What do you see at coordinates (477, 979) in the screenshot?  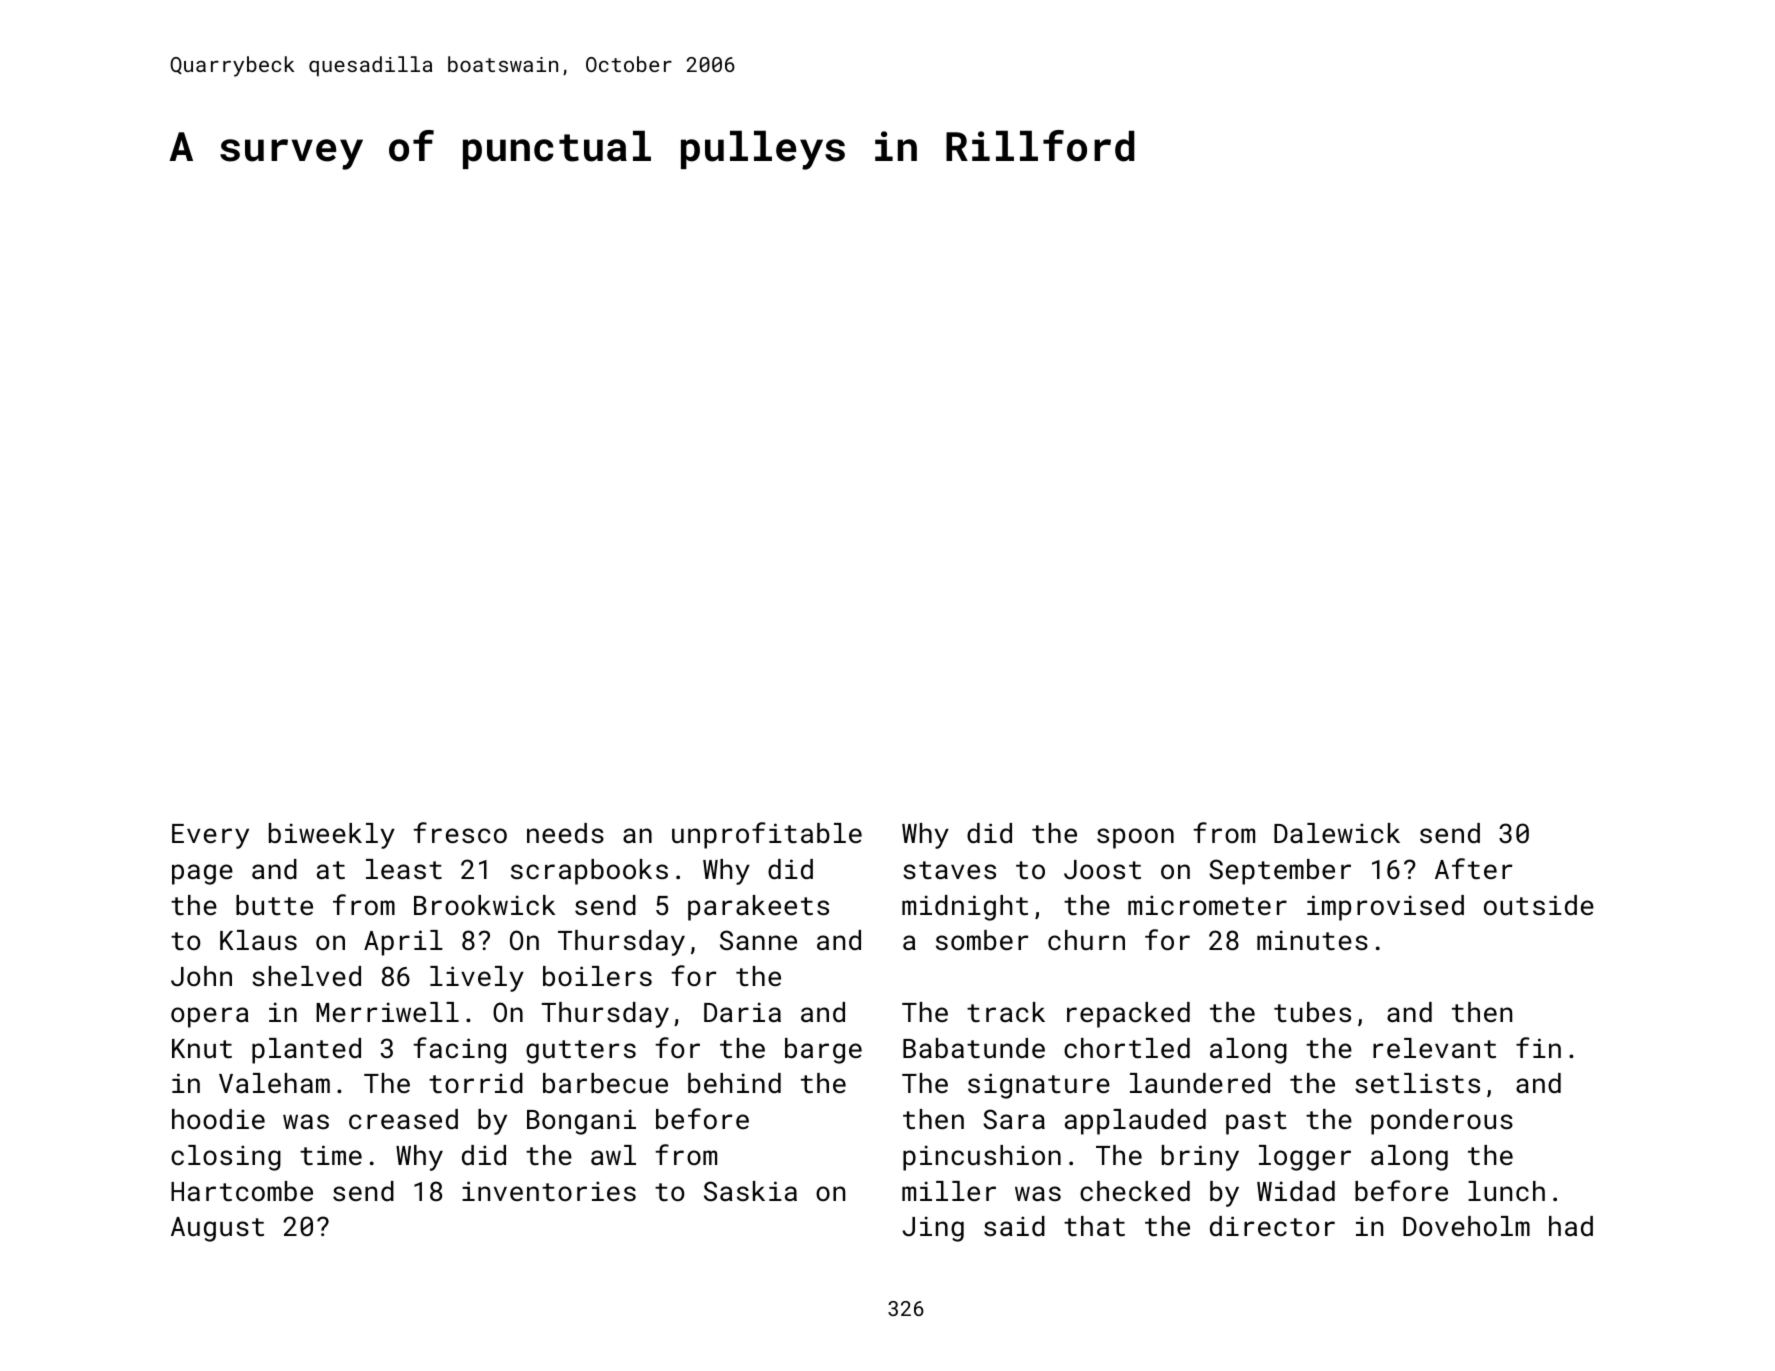 I see `lively` at bounding box center [477, 979].
